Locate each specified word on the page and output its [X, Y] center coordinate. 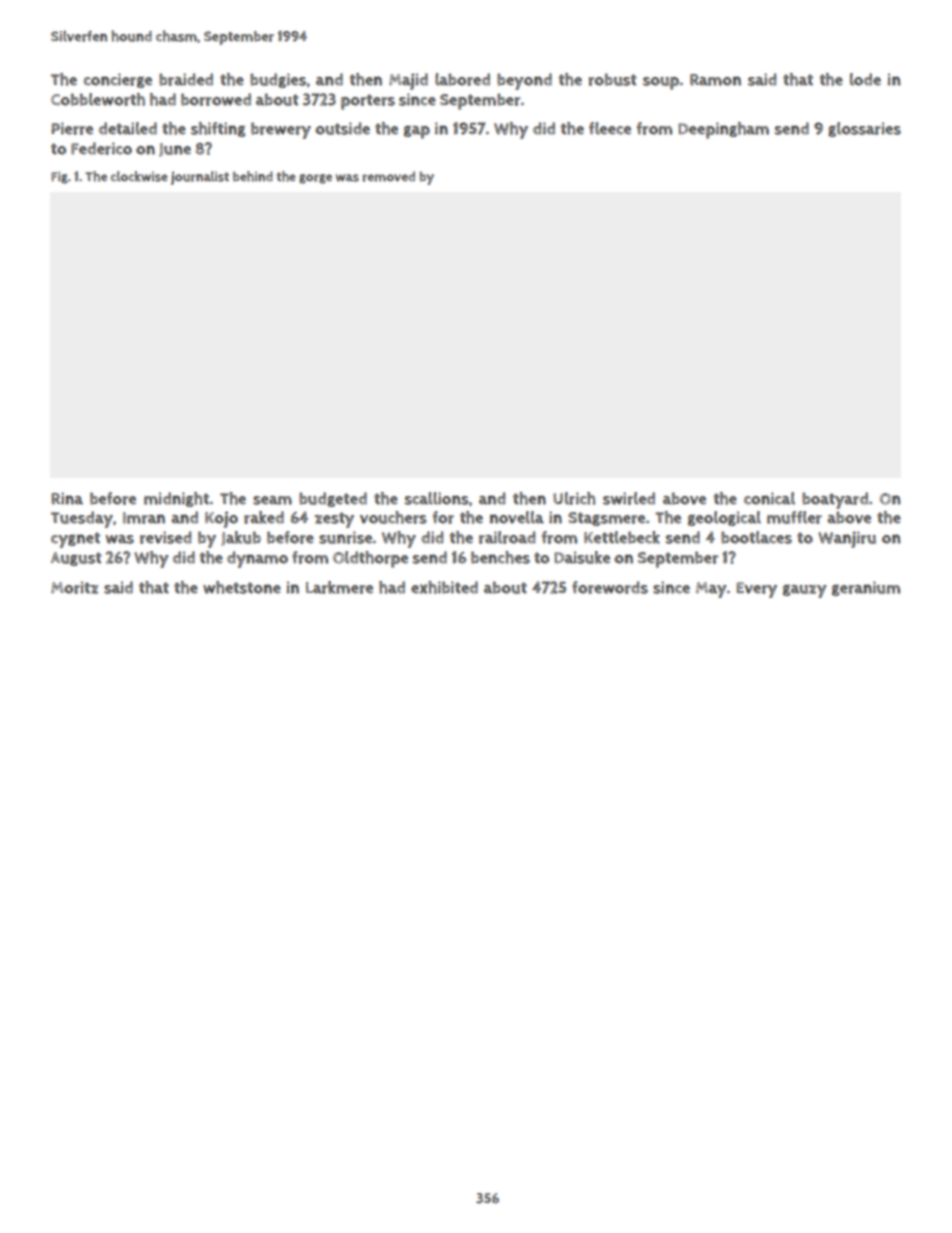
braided [186, 79]
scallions [437, 498]
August [76, 559]
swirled [629, 498]
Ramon [715, 80]
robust [613, 79]
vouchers [393, 517]
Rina [67, 498]
